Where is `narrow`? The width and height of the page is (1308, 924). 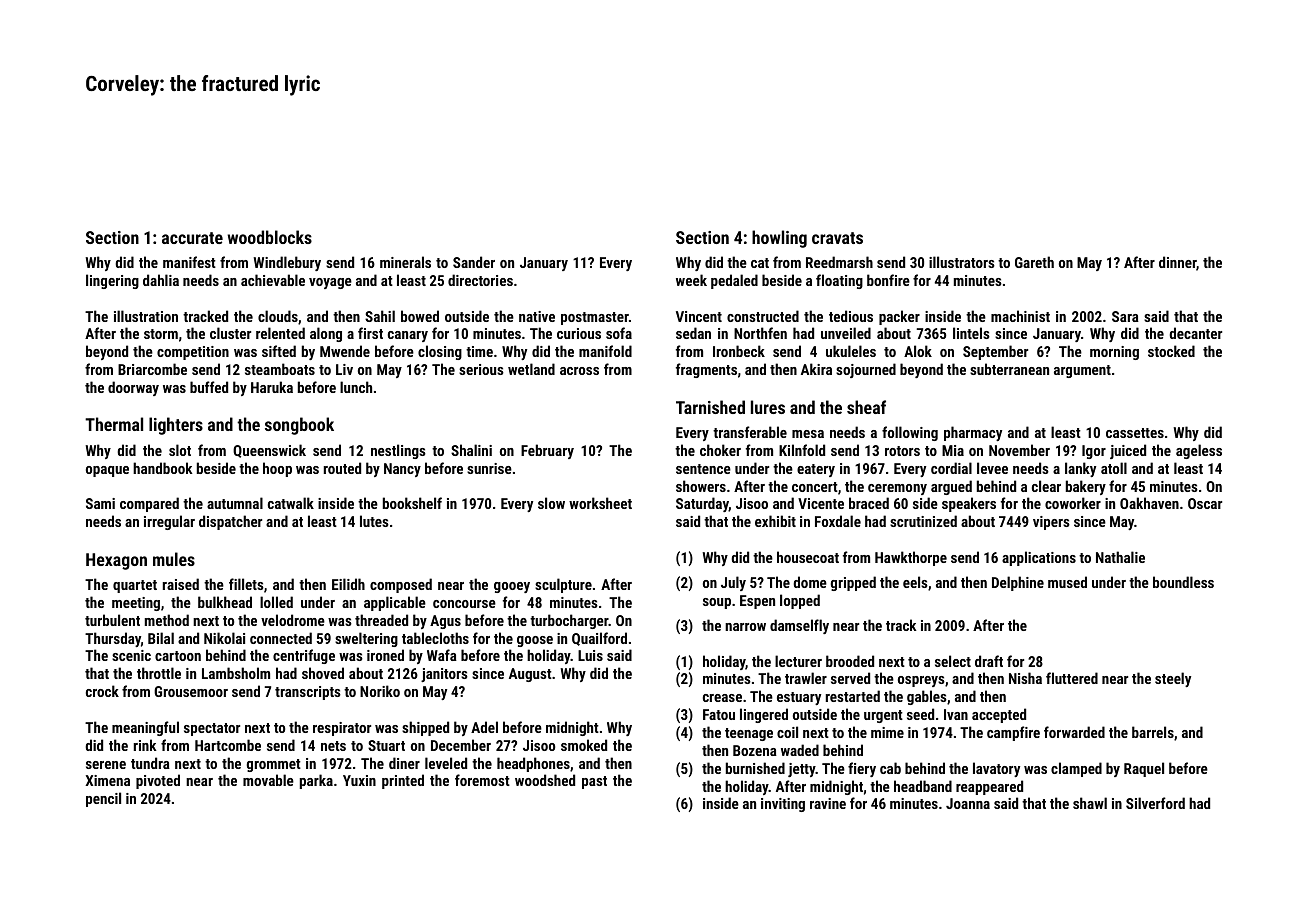 narrow is located at coordinates (745, 627).
